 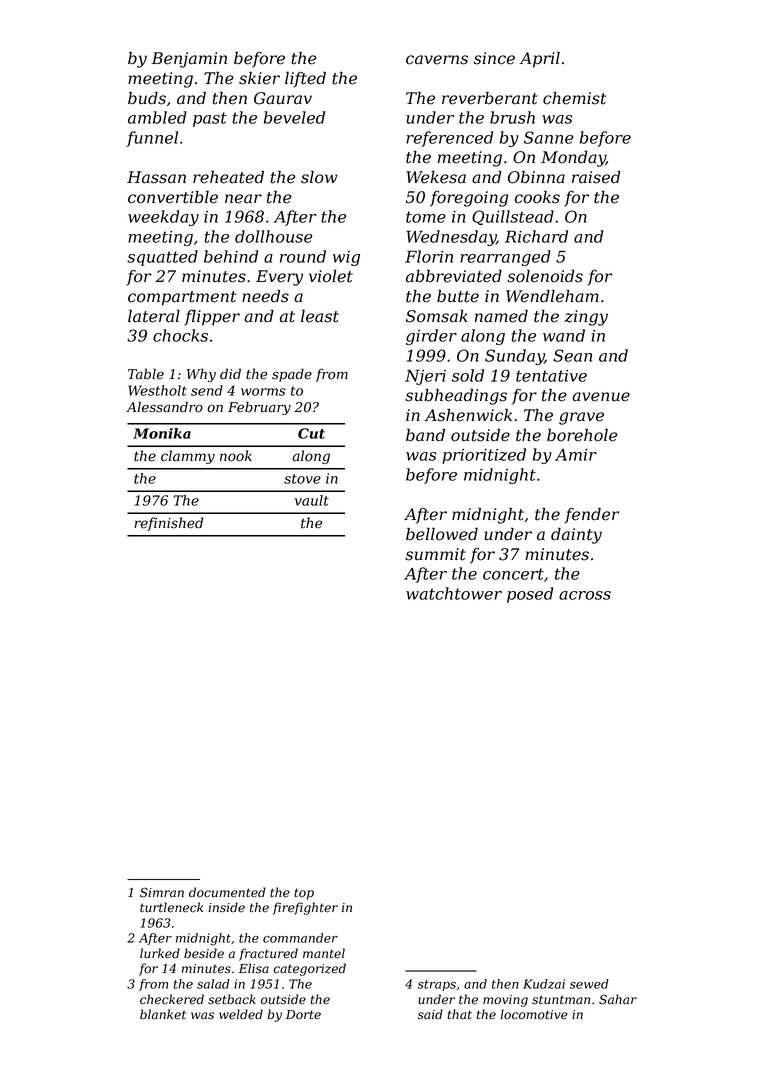 What do you see at coordinates (304, 894) in the image?
I see `top` at bounding box center [304, 894].
